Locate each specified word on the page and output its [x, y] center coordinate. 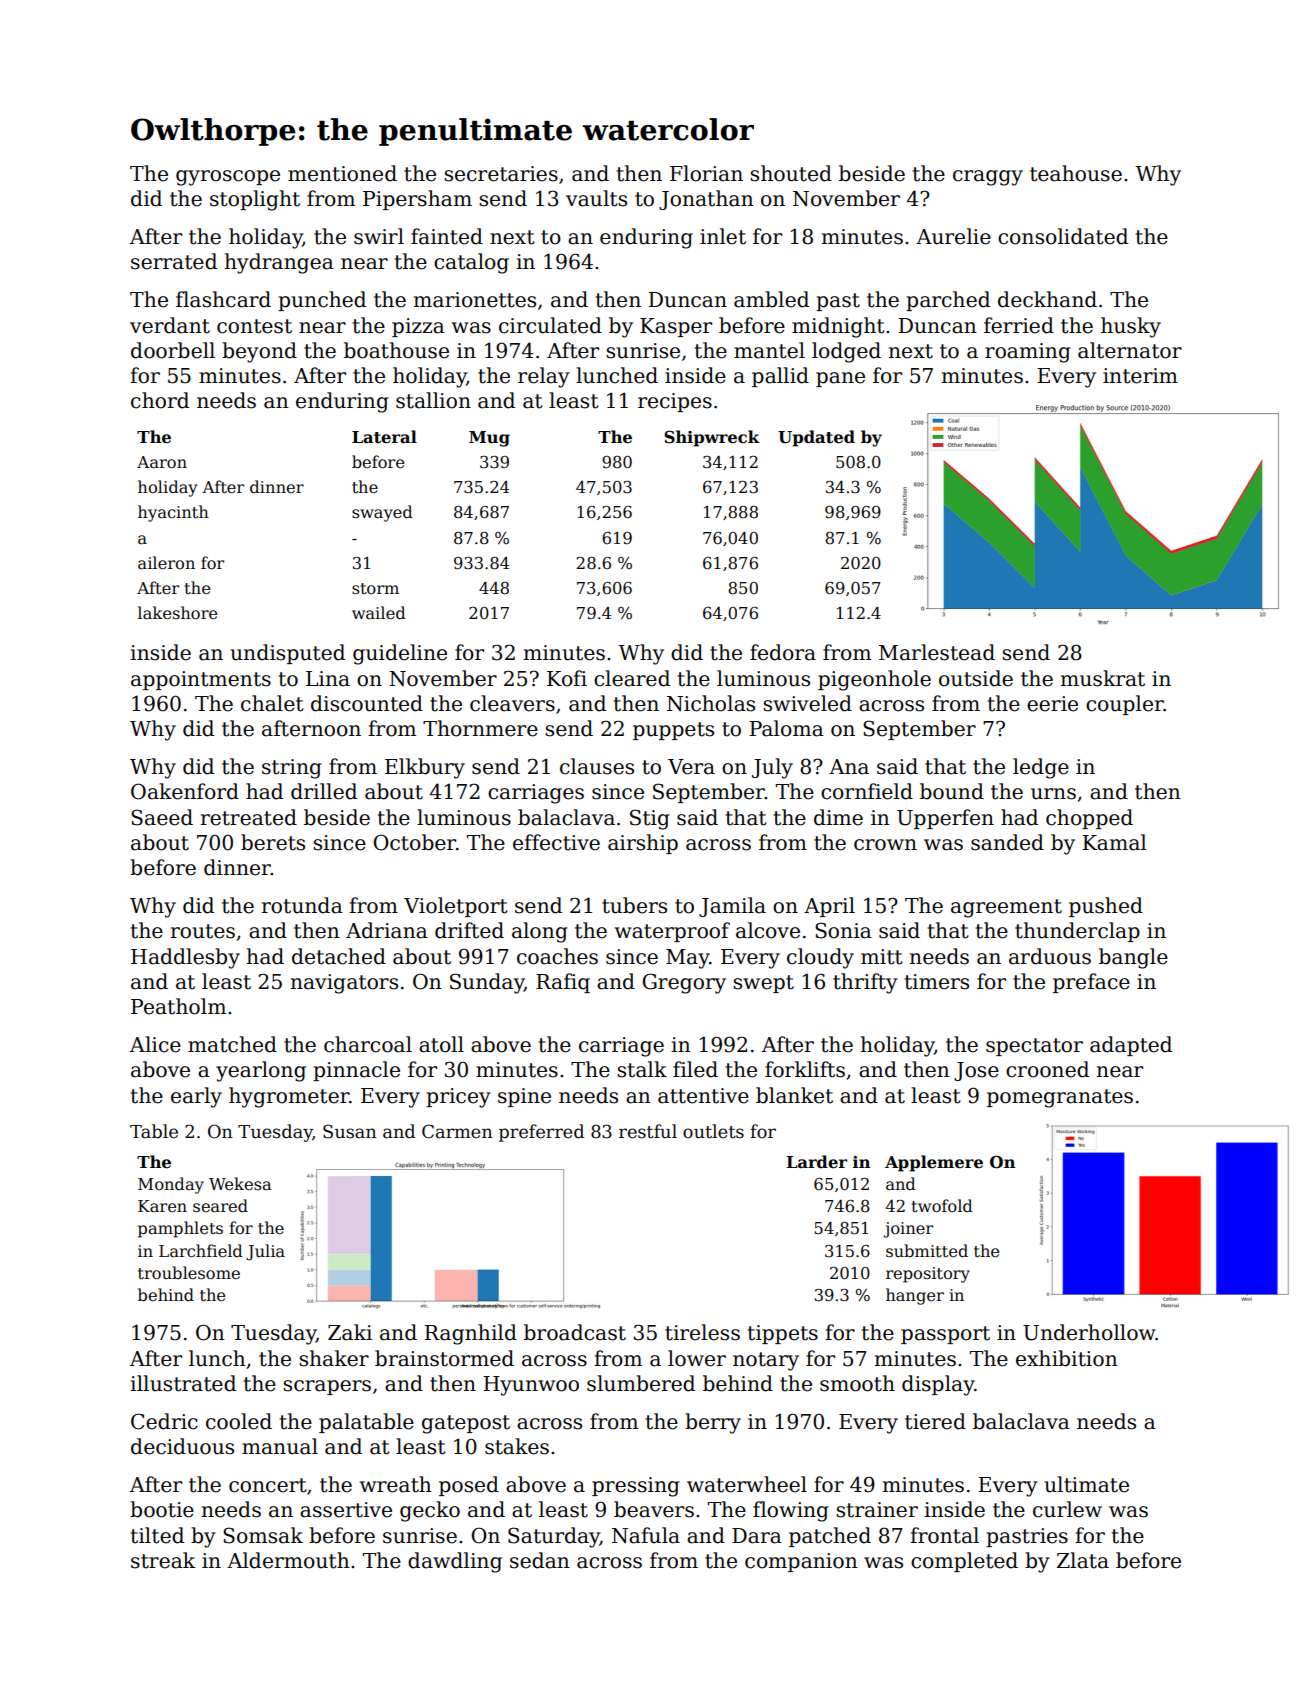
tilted [157, 1535]
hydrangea [279, 263]
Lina [328, 679]
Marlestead [937, 652]
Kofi [567, 678]
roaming [1028, 353]
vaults [596, 198]
